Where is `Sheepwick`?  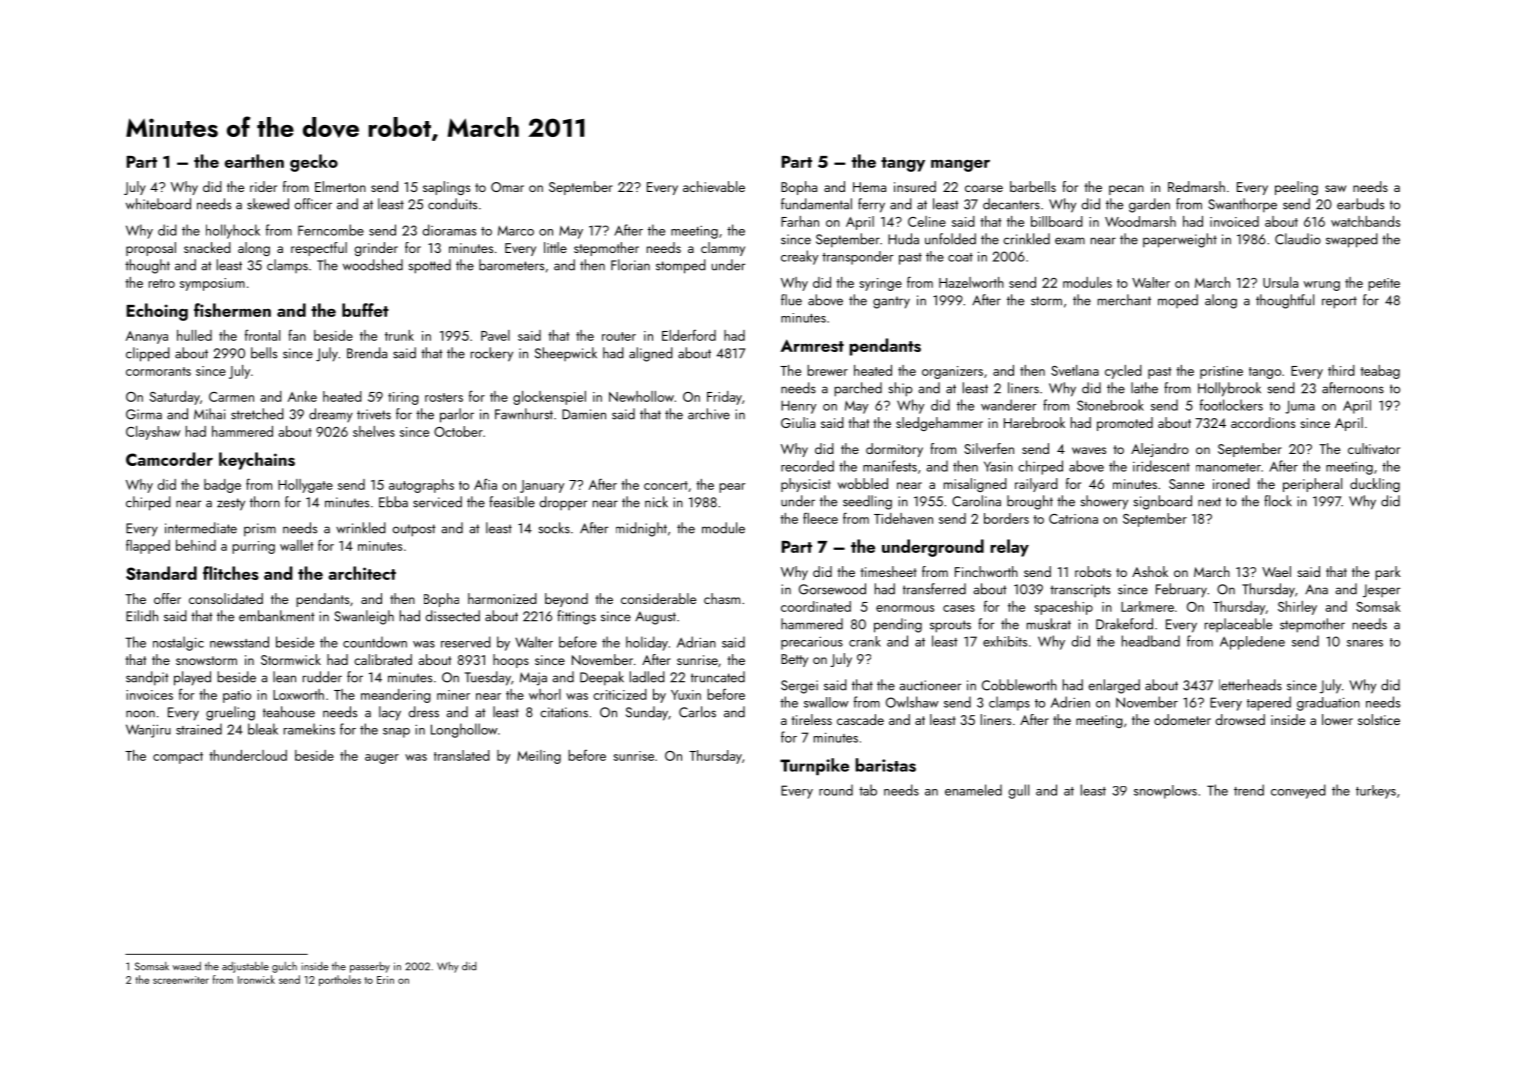
Sheepwick is located at coordinates (566, 354).
